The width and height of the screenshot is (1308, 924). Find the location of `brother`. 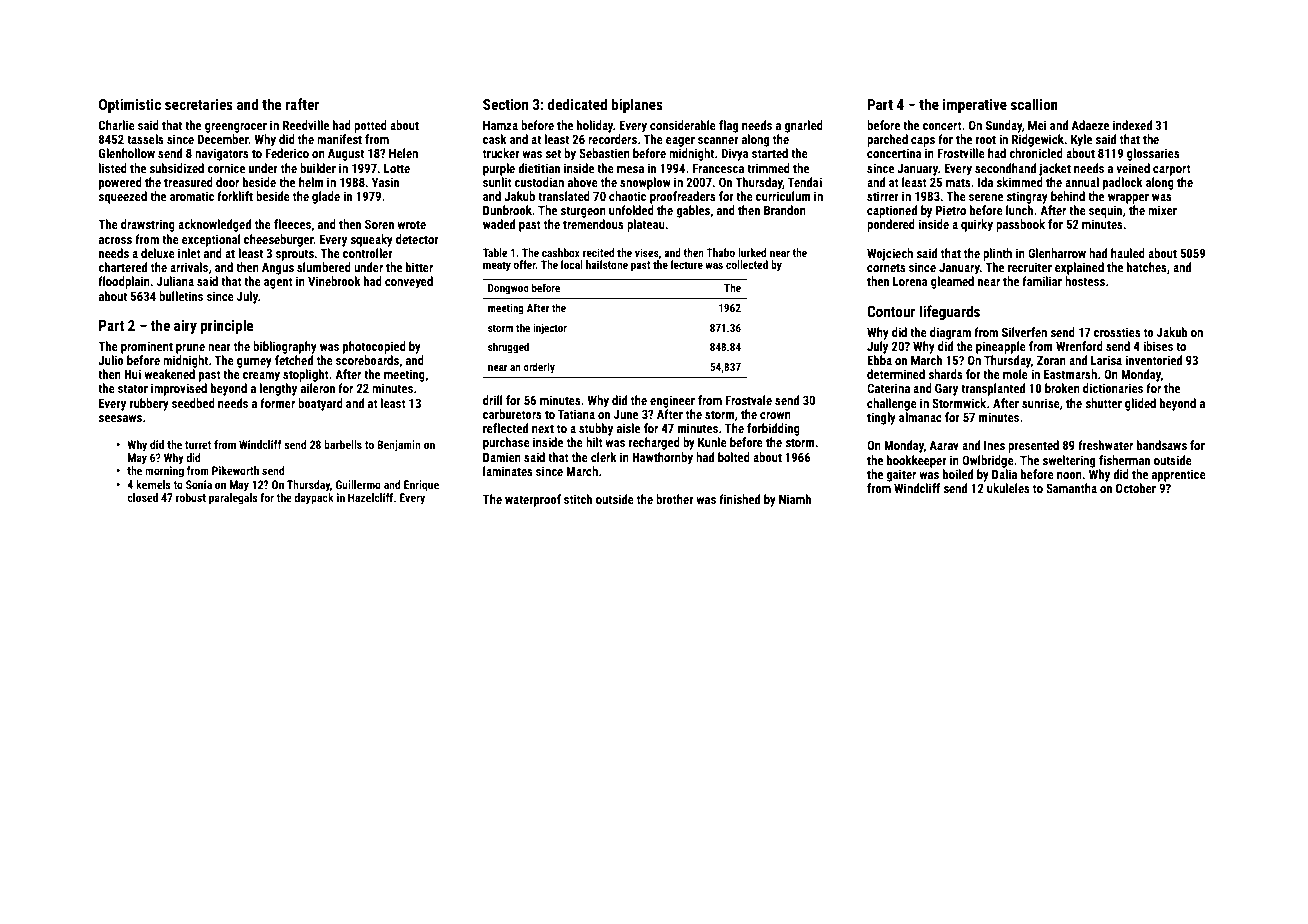

brother is located at coordinates (675, 499).
